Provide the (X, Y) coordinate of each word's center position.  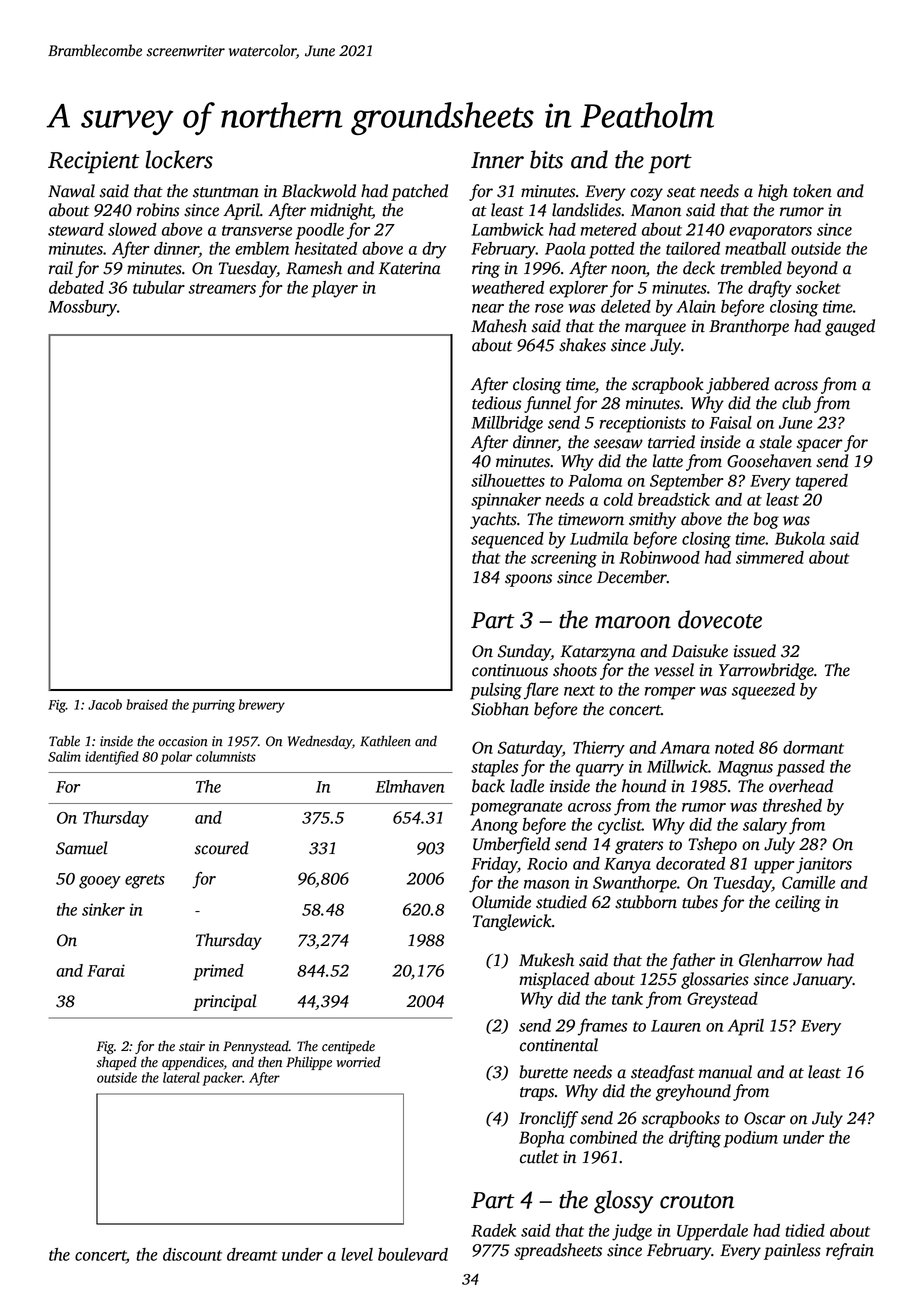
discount (192, 1254)
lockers (179, 159)
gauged (850, 327)
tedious (496, 403)
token (812, 191)
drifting (695, 1139)
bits (546, 159)
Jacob (105, 704)
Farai (106, 970)
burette (544, 1072)
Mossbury (82, 308)
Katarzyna (597, 653)
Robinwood (659, 557)
